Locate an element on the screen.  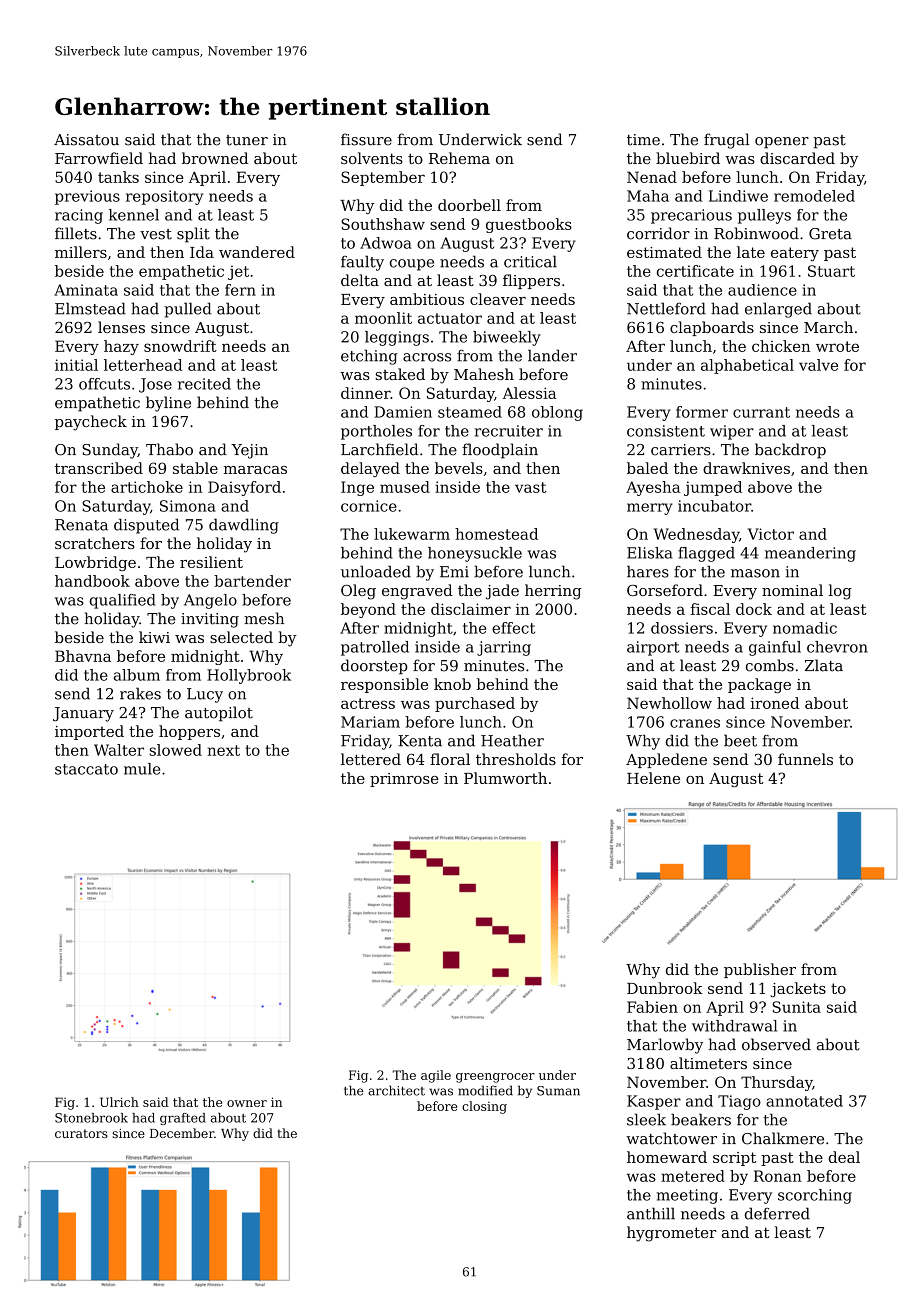
valve is located at coordinates (818, 365).
